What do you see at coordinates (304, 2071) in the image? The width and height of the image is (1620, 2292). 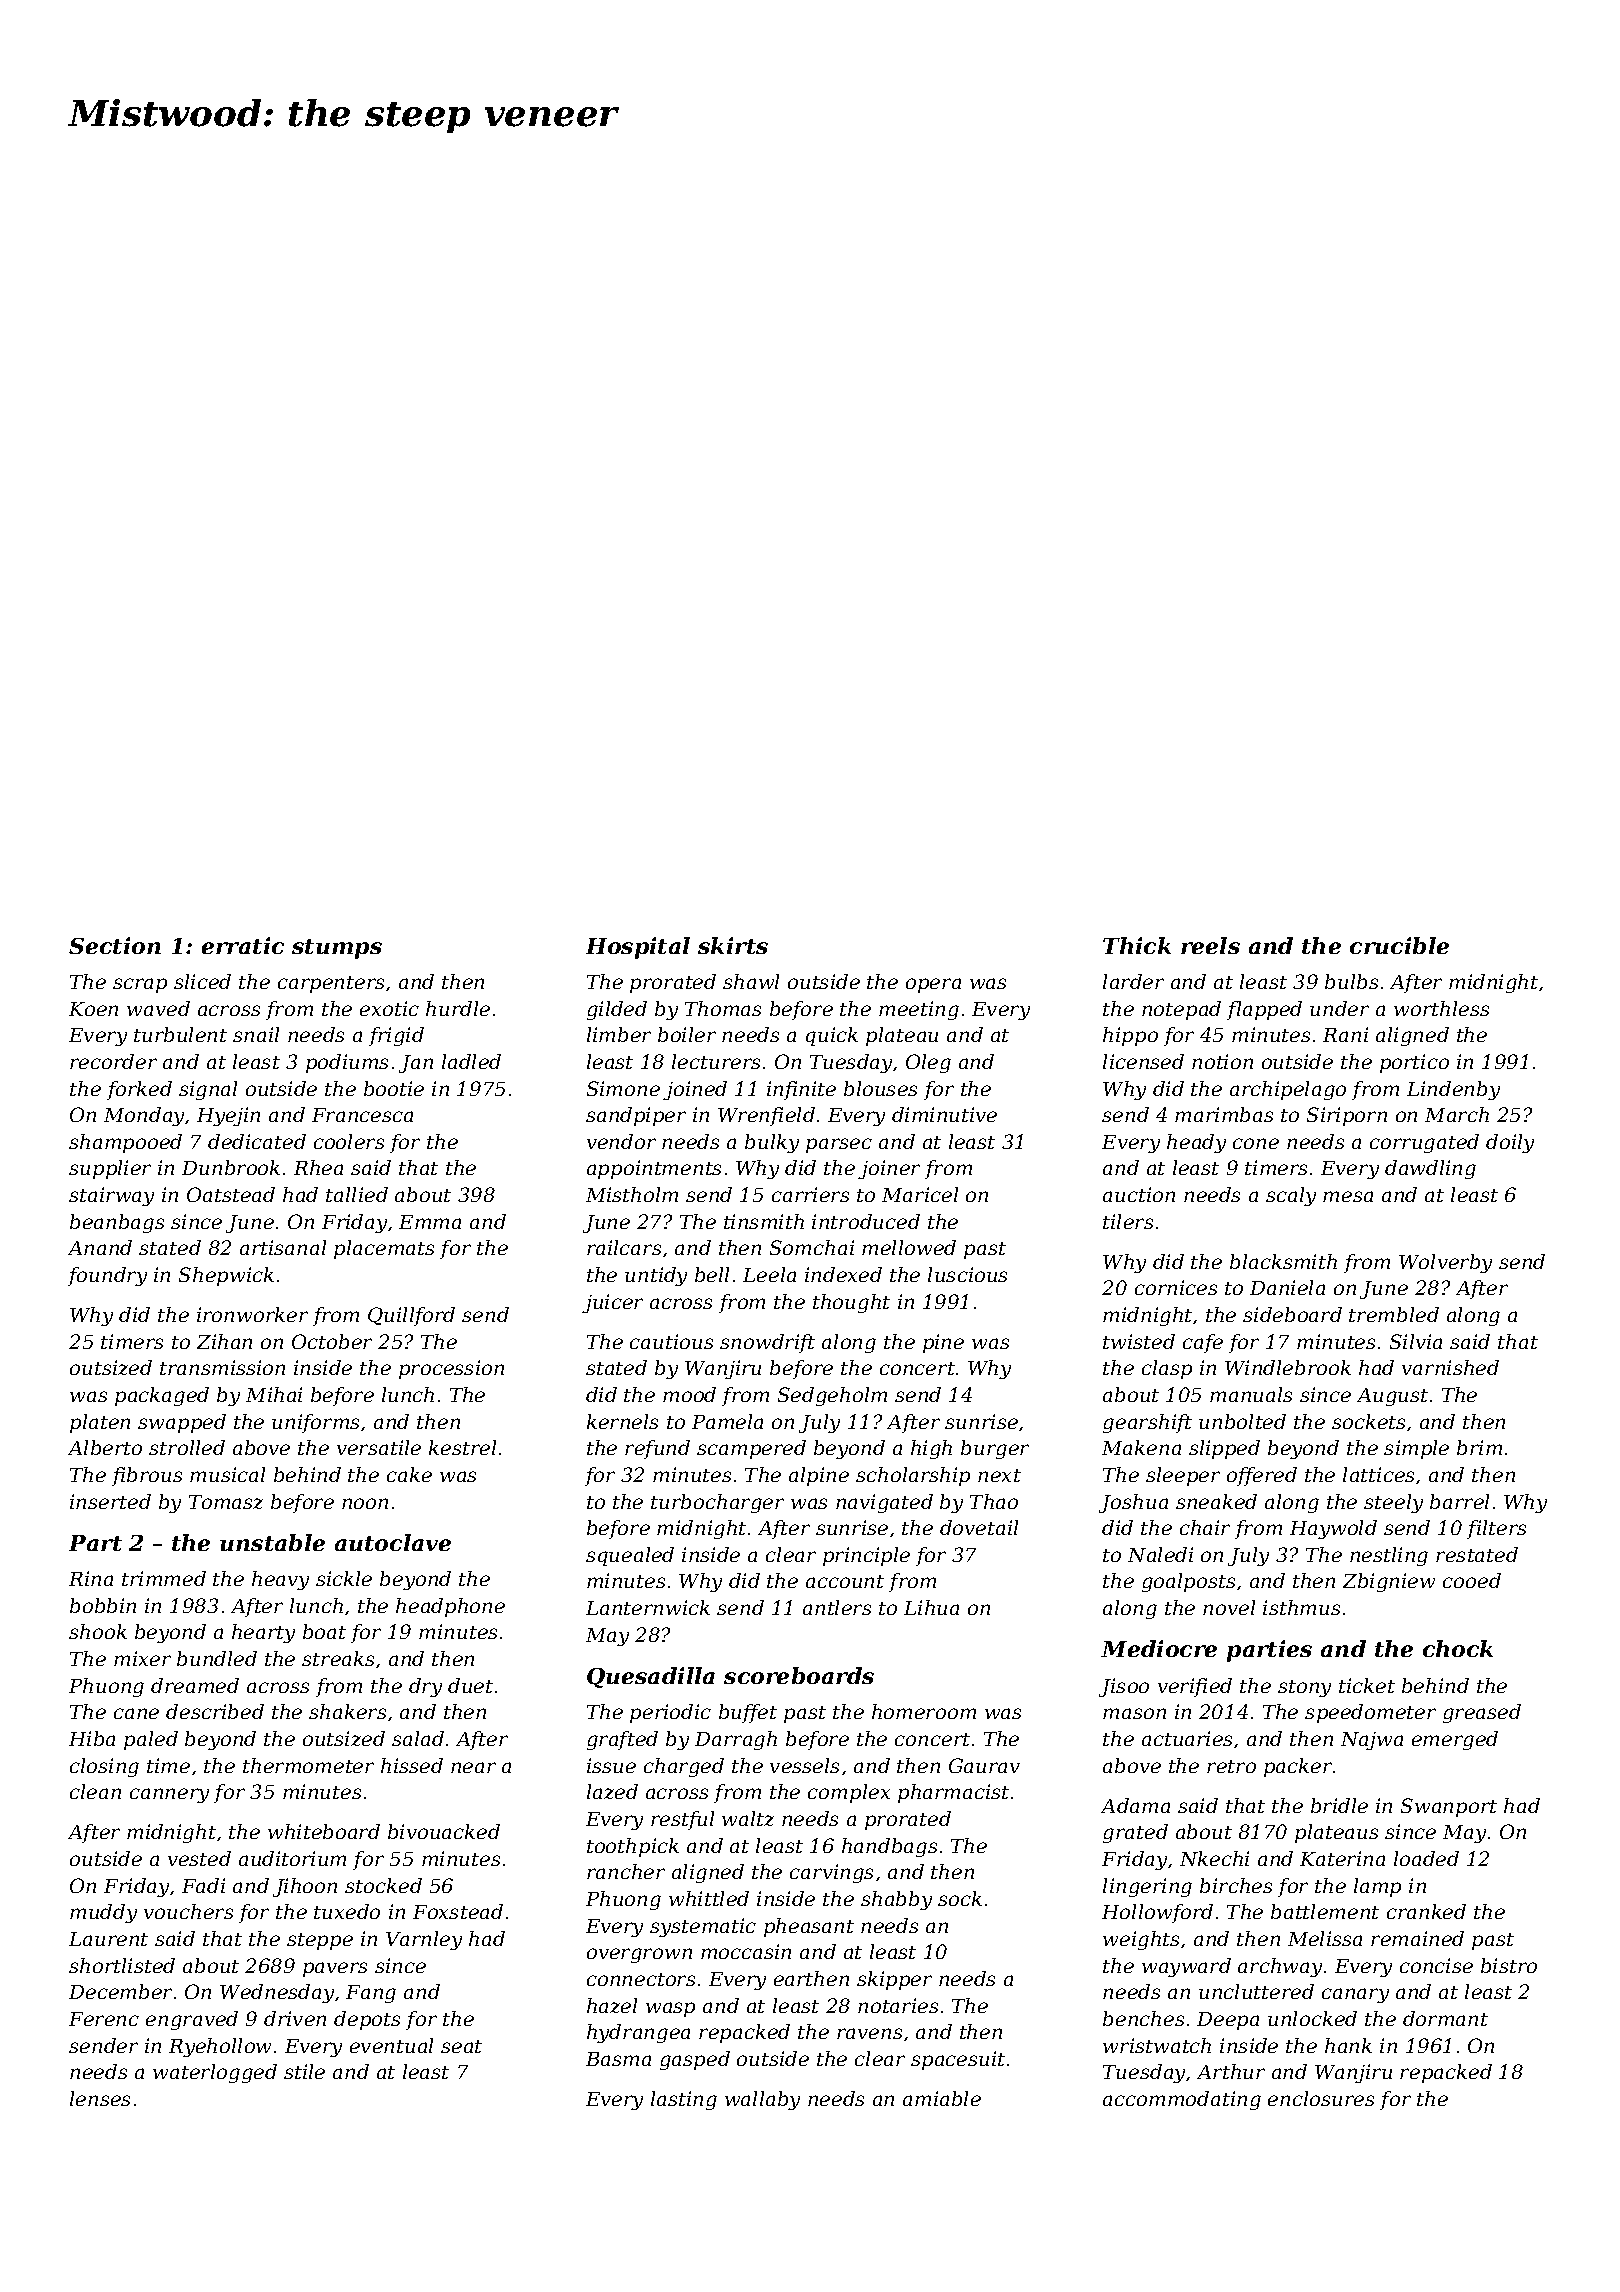 I see `stile` at bounding box center [304, 2071].
